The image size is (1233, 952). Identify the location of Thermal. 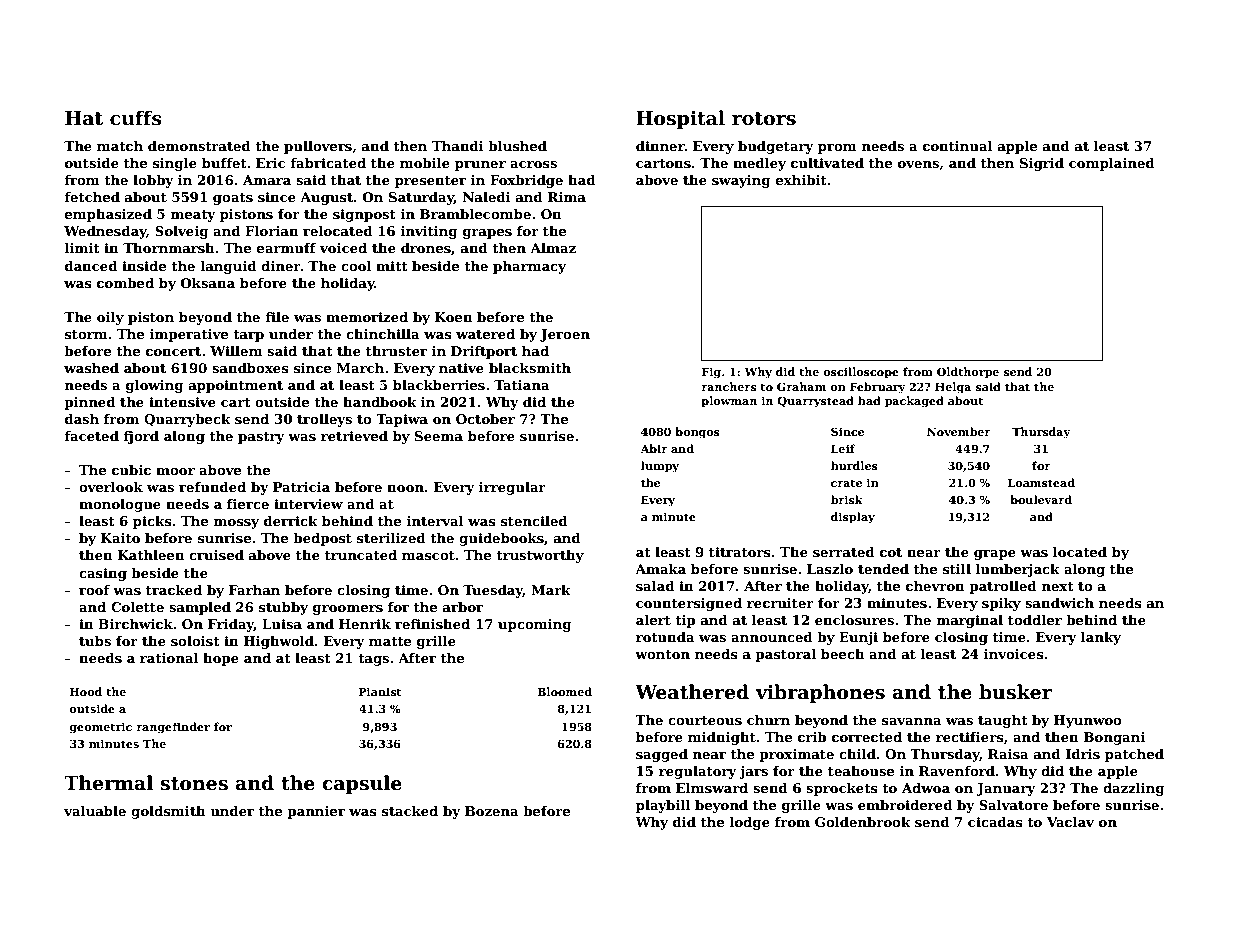
(108, 783).
